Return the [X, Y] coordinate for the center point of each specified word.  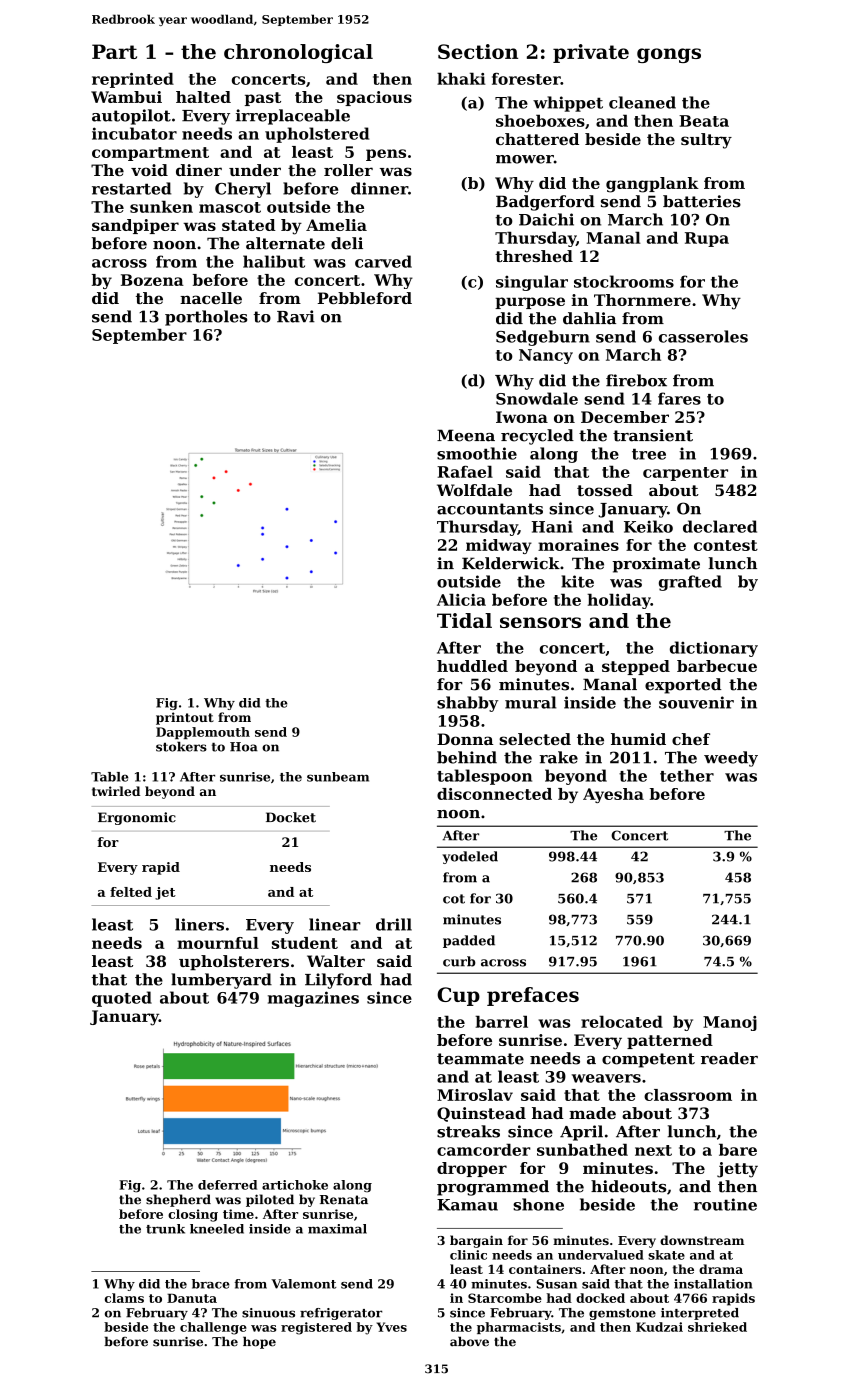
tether [687, 775]
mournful [218, 943]
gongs [669, 55]
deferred [227, 1185]
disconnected [494, 794]
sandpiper [135, 226]
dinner [379, 188]
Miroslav [475, 1095]
